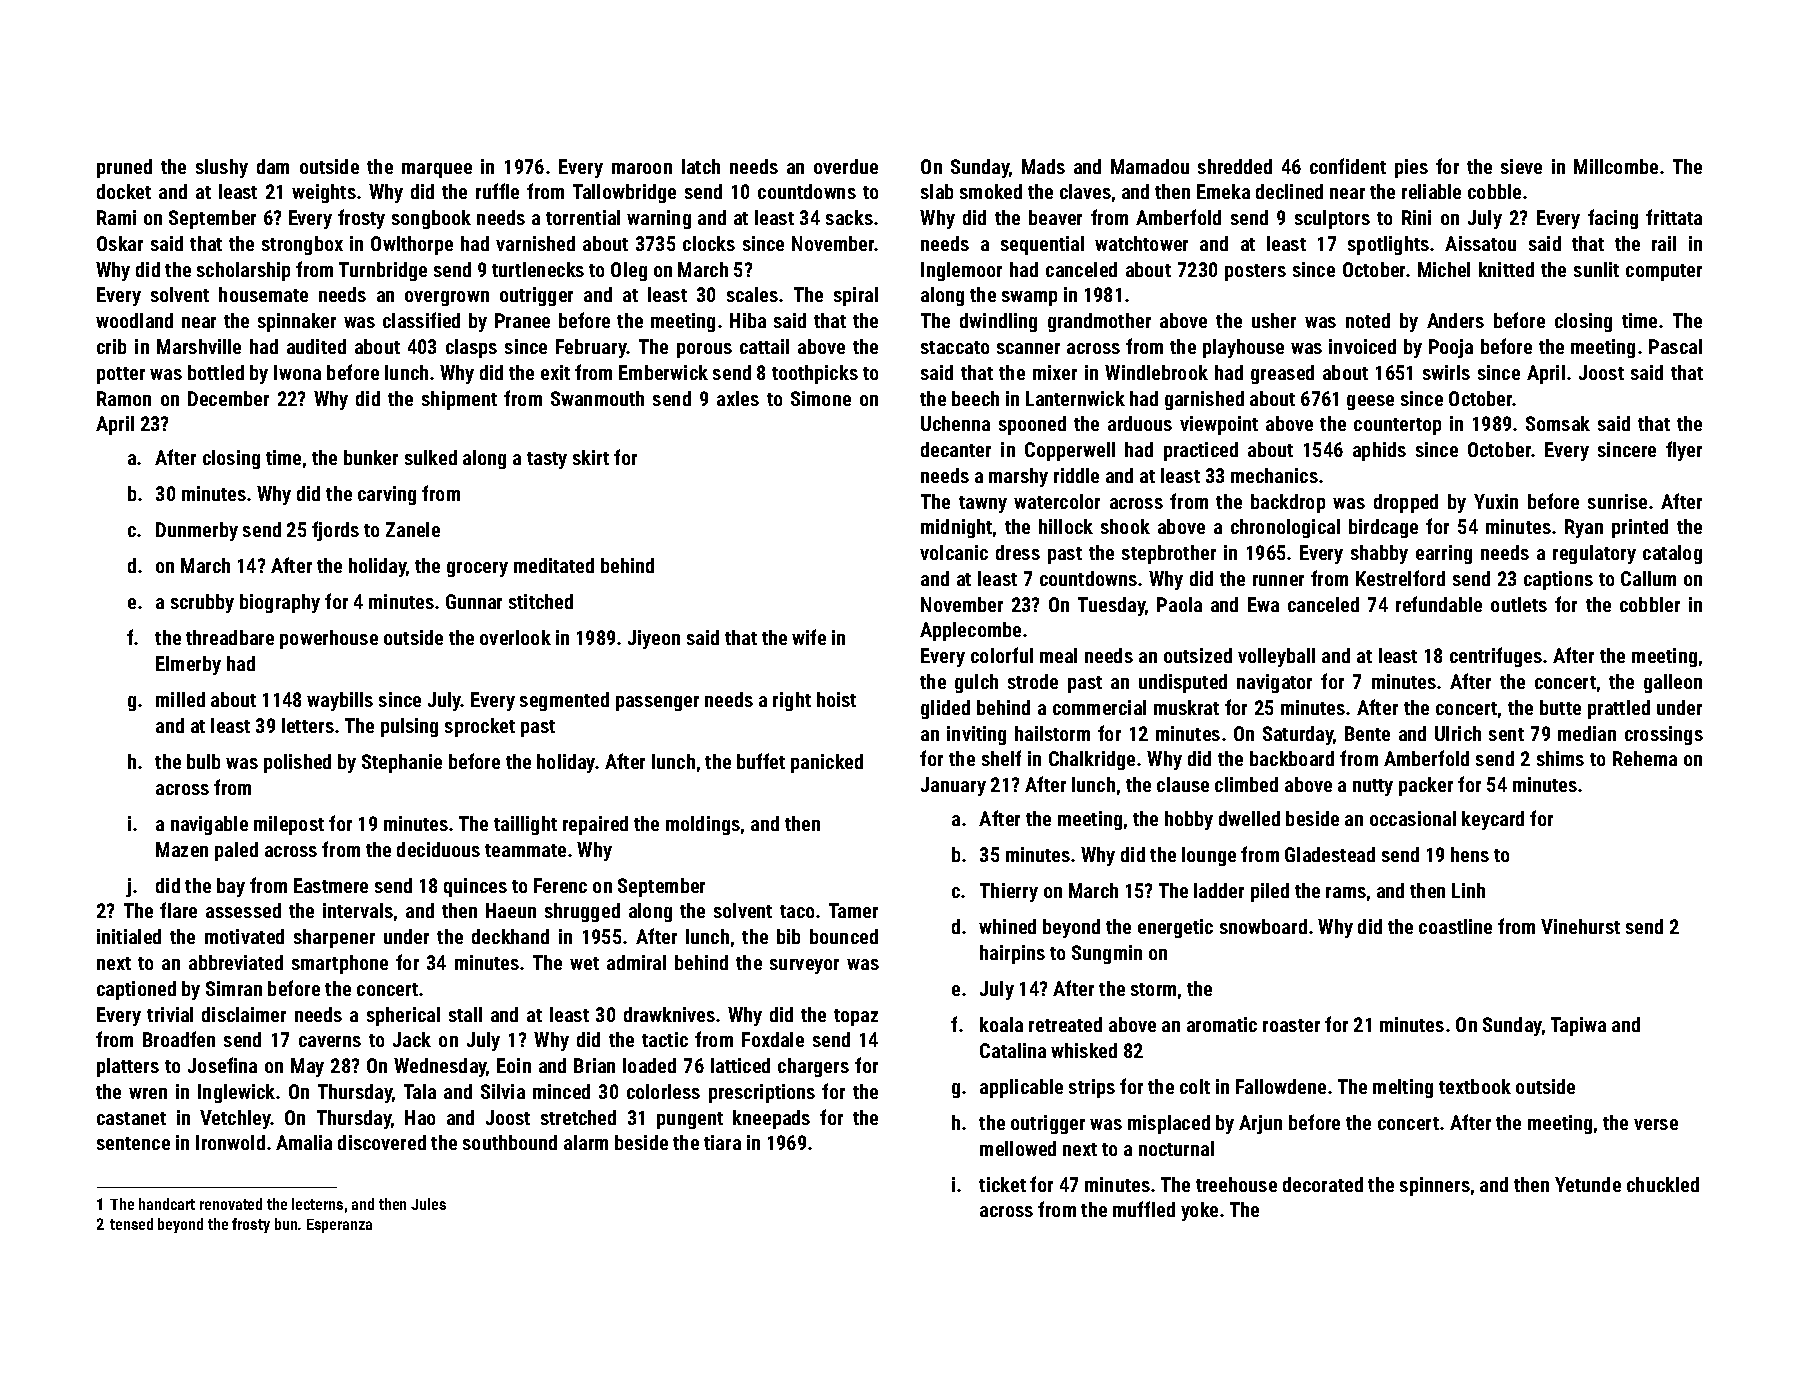 This screenshot has height=1391, width=1800. What do you see at coordinates (945, 709) in the screenshot?
I see `glided` at bounding box center [945, 709].
